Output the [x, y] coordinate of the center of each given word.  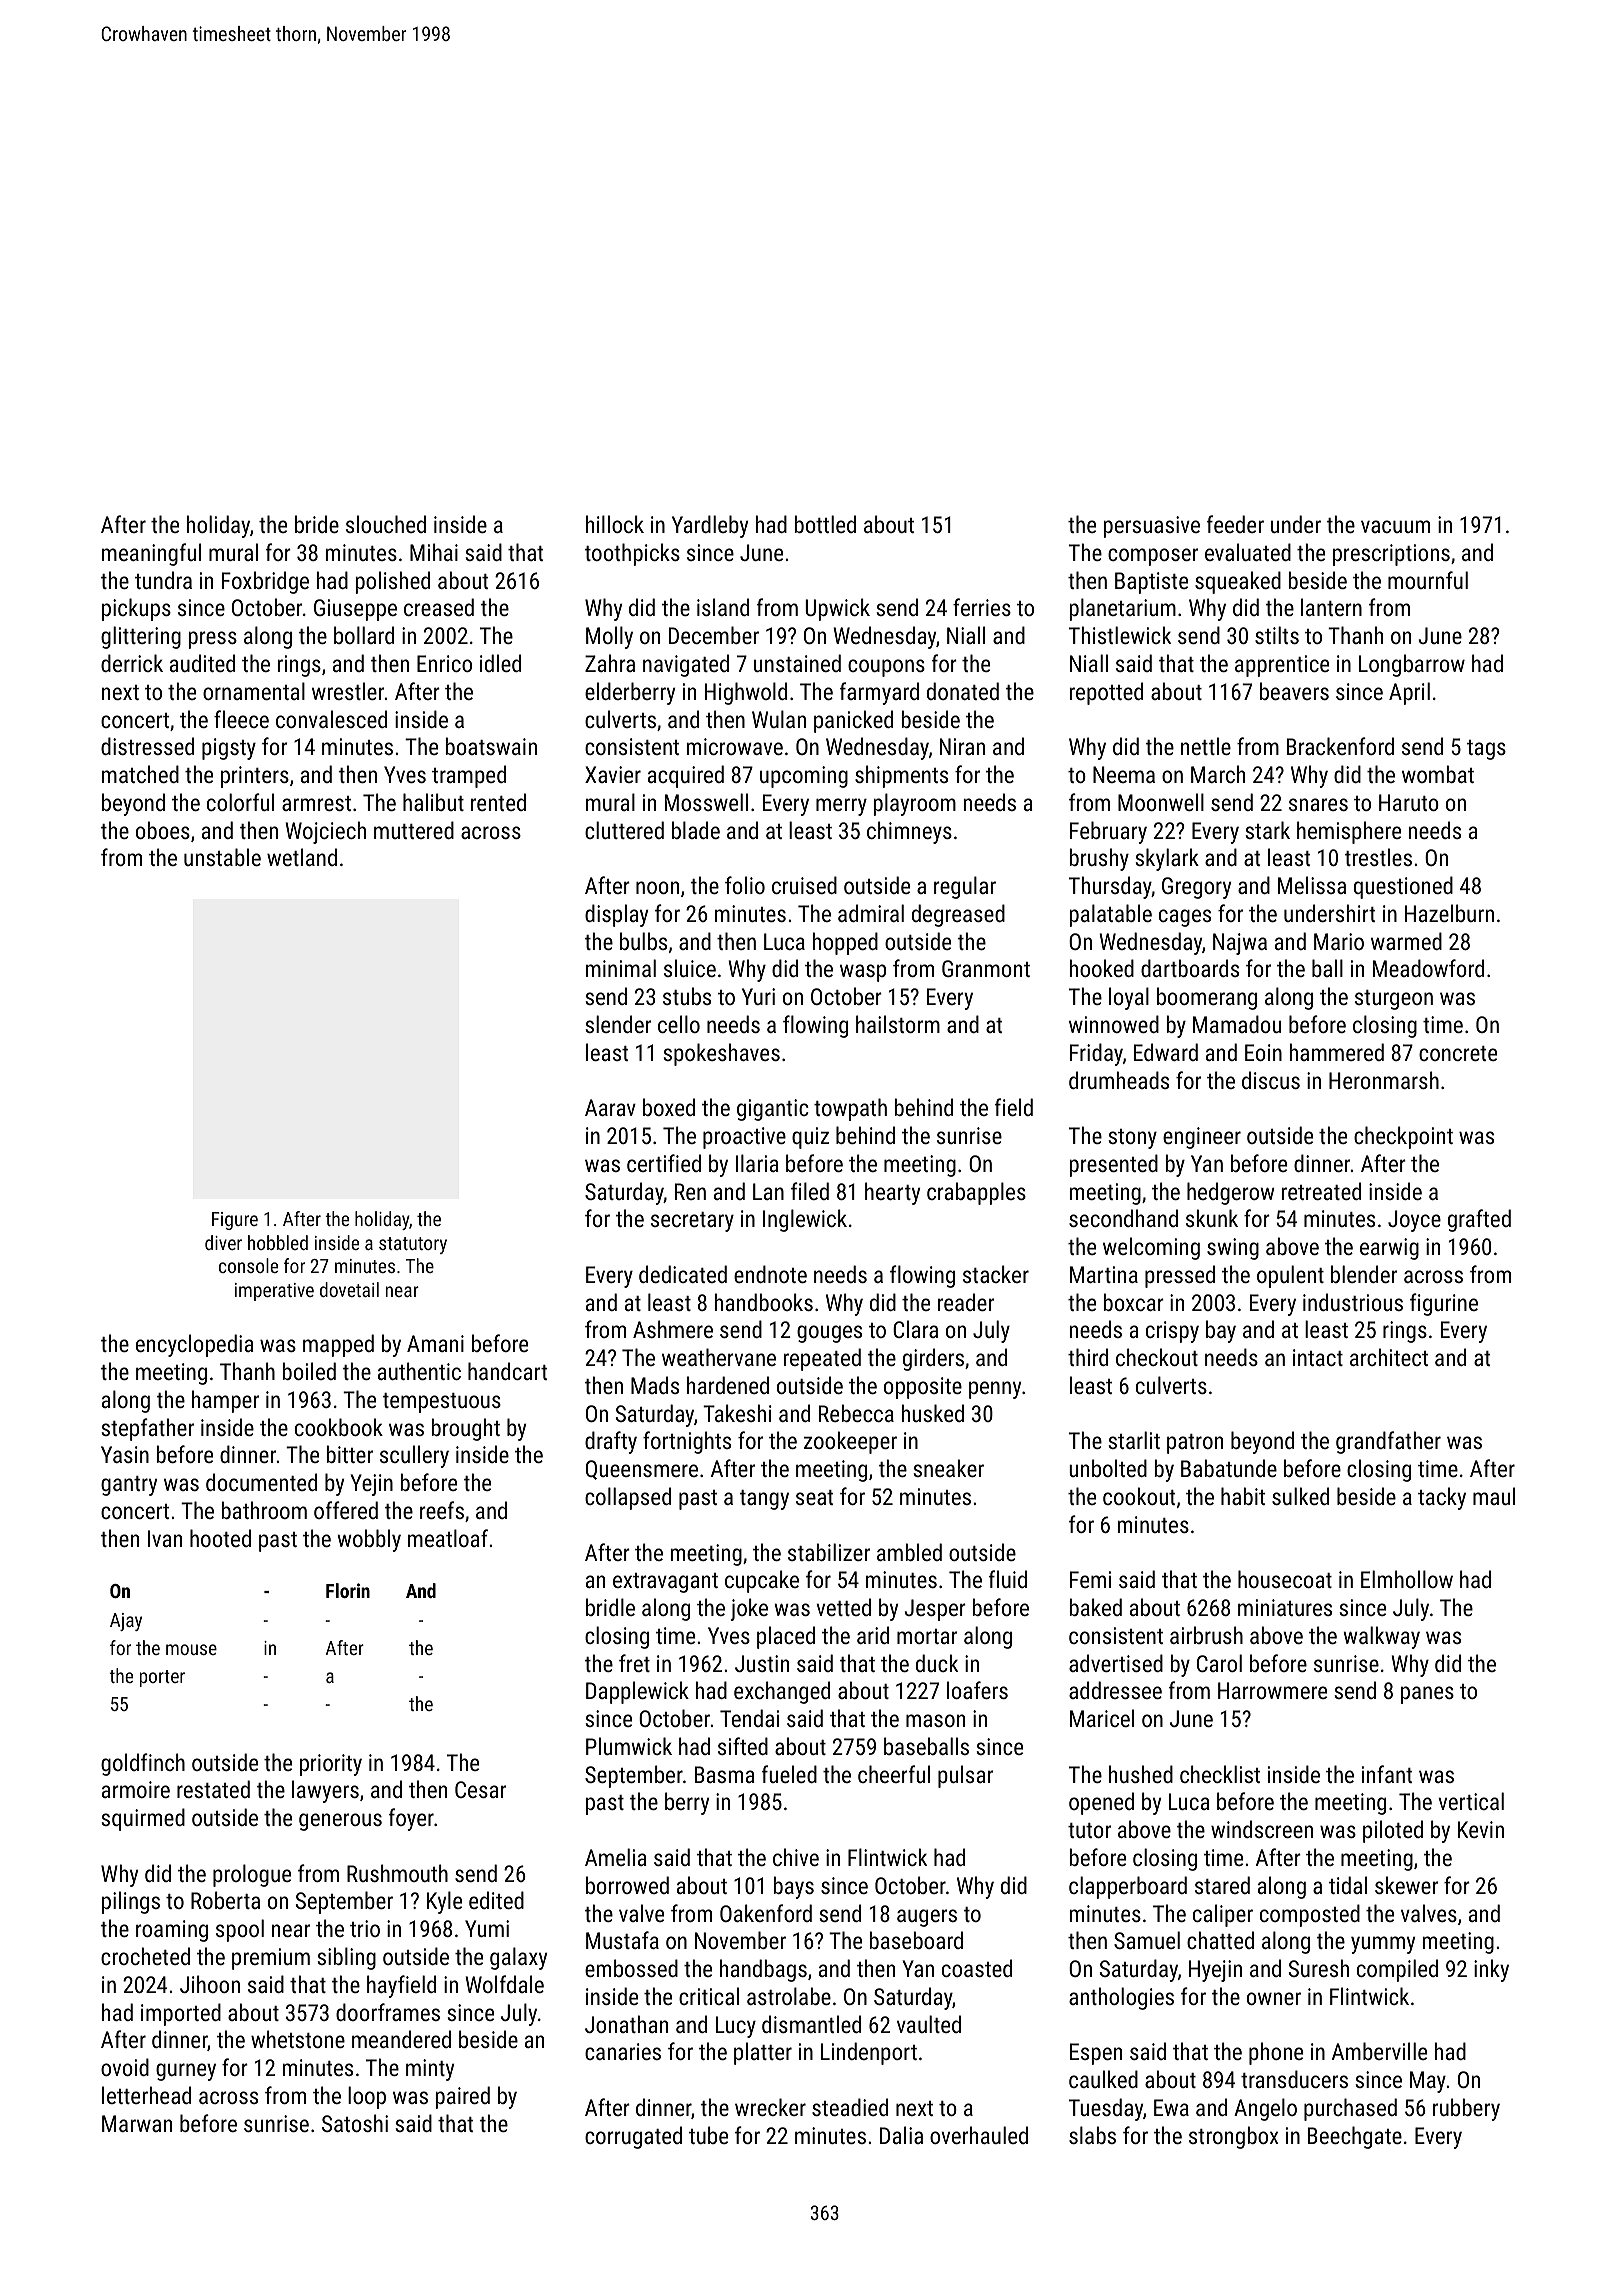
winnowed [1114, 1024]
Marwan [137, 2123]
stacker [996, 1274]
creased [439, 607]
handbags [763, 1970]
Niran [962, 746]
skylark [1167, 859]
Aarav [610, 1107]
